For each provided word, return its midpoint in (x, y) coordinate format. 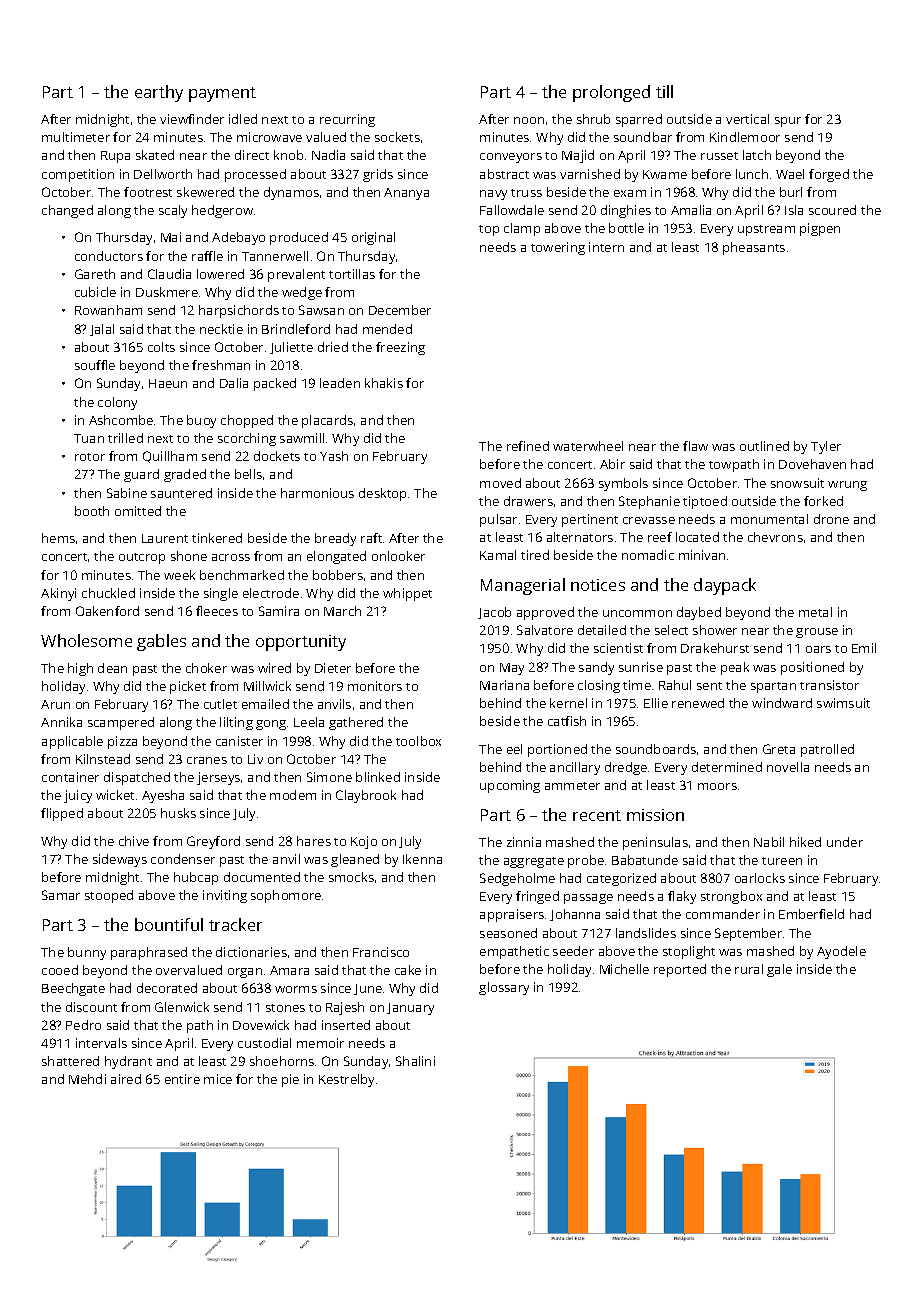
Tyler (826, 447)
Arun (55, 704)
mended (387, 329)
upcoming (510, 786)
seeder (573, 951)
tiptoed (705, 502)
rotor (90, 457)
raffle (207, 256)
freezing (400, 348)
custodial (264, 1043)
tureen (782, 861)
